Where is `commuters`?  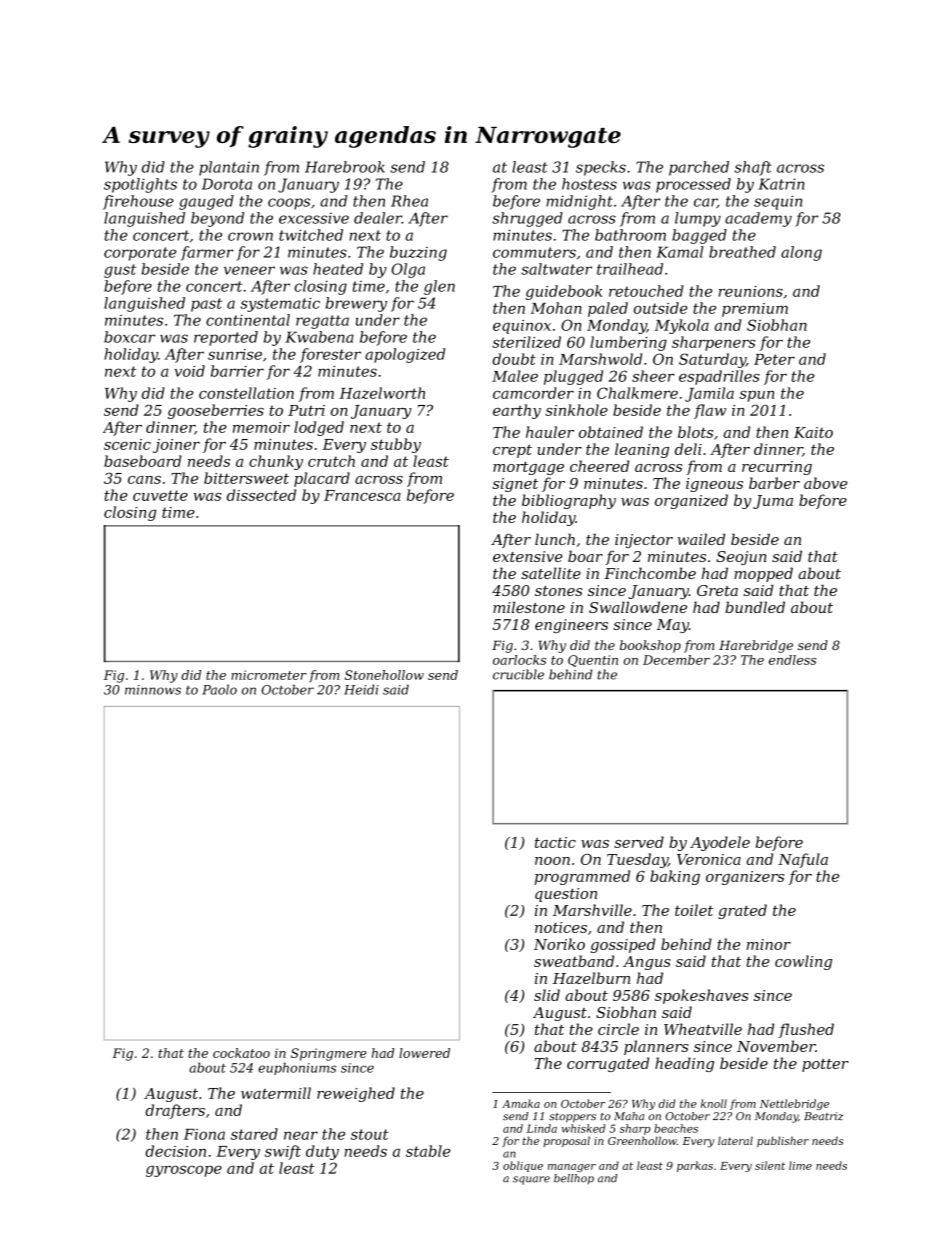 commuters is located at coordinates (534, 252).
